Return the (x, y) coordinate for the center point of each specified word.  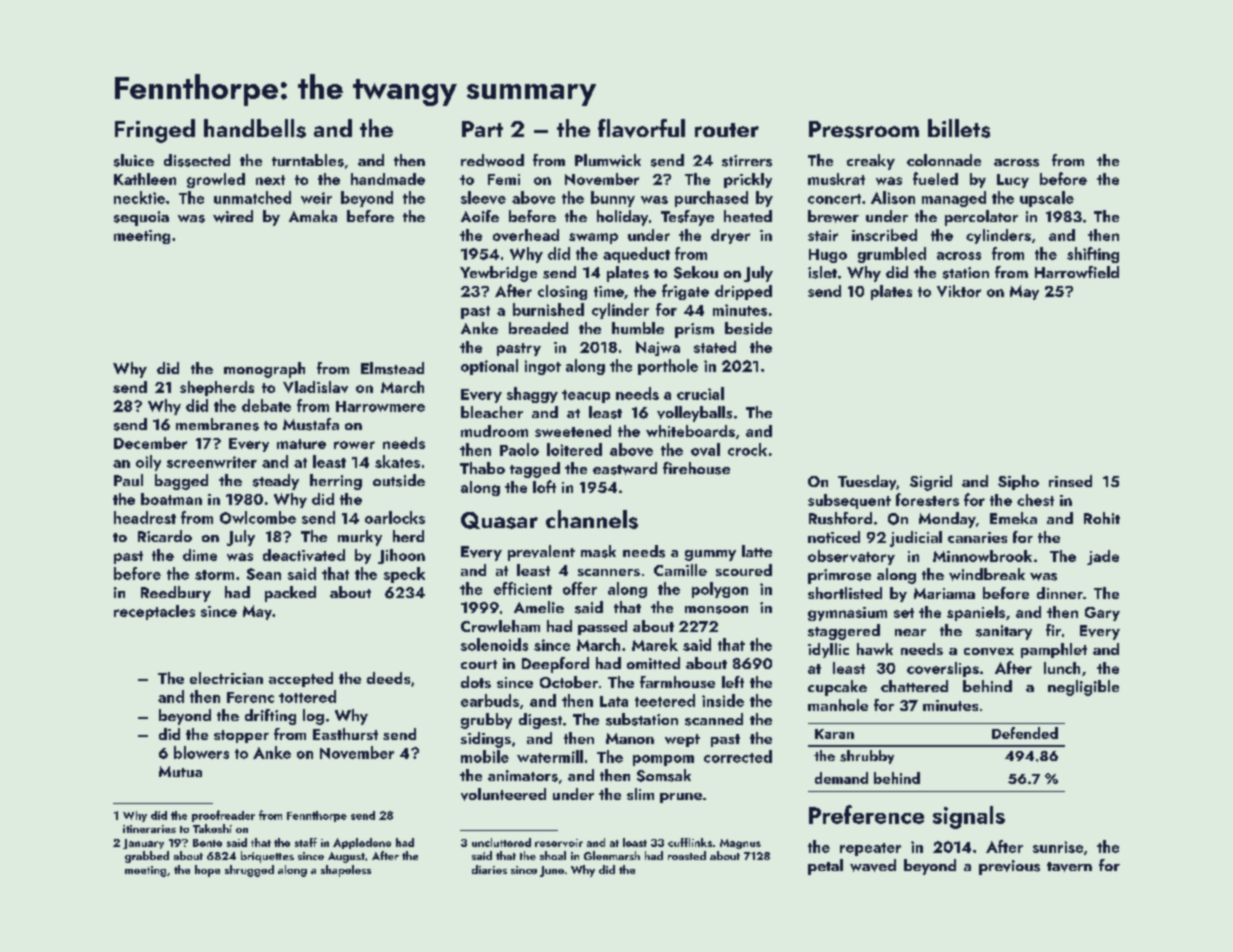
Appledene (362, 843)
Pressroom (864, 129)
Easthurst (345, 734)
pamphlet (1054, 650)
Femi (504, 179)
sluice (134, 160)
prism (694, 330)
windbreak (987, 574)
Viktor (959, 291)
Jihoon (401, 556)
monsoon (716, 610)
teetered (665, 700)
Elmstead (392, 368)
